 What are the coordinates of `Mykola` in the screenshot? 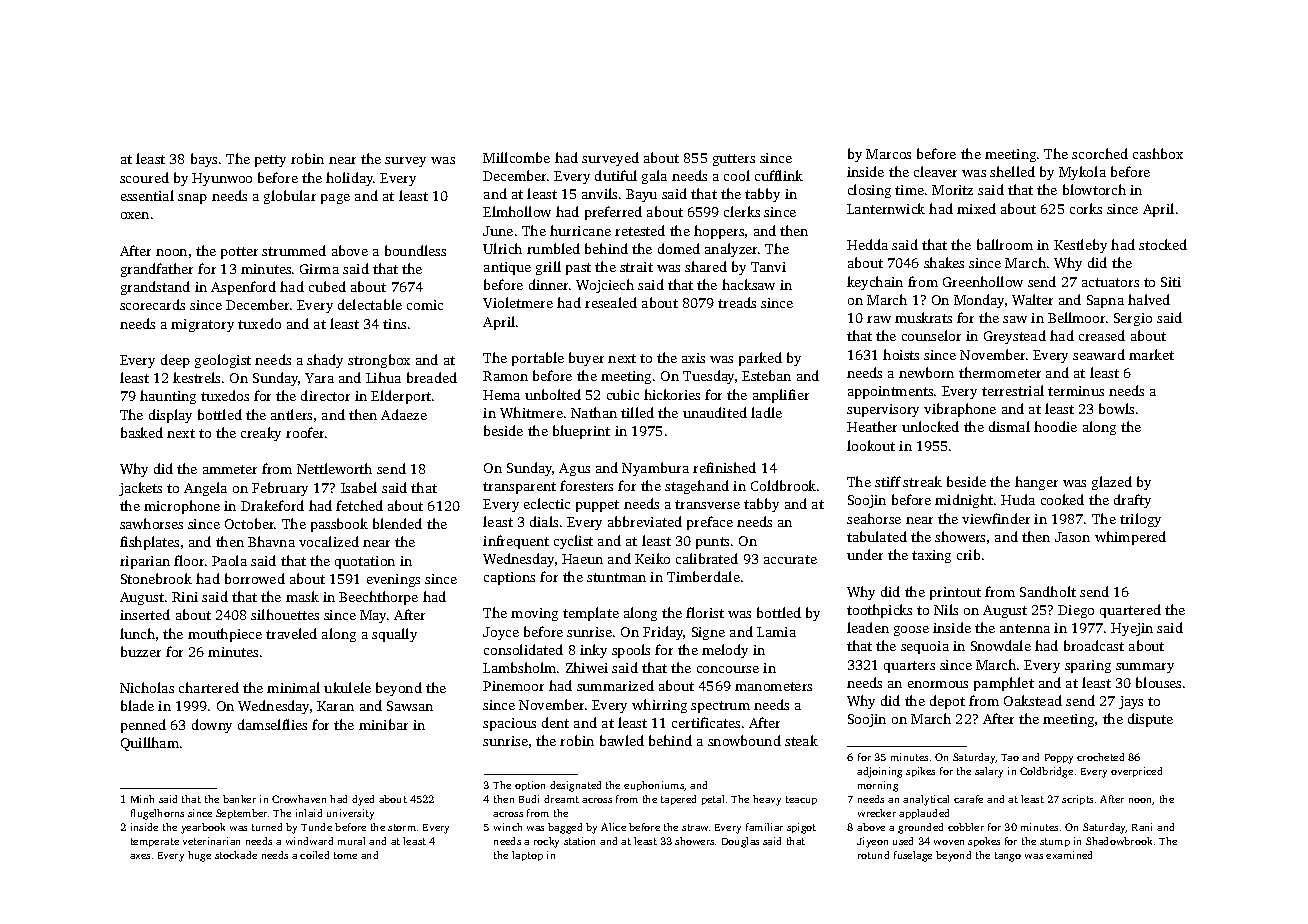 It's located at (1082, 173).
